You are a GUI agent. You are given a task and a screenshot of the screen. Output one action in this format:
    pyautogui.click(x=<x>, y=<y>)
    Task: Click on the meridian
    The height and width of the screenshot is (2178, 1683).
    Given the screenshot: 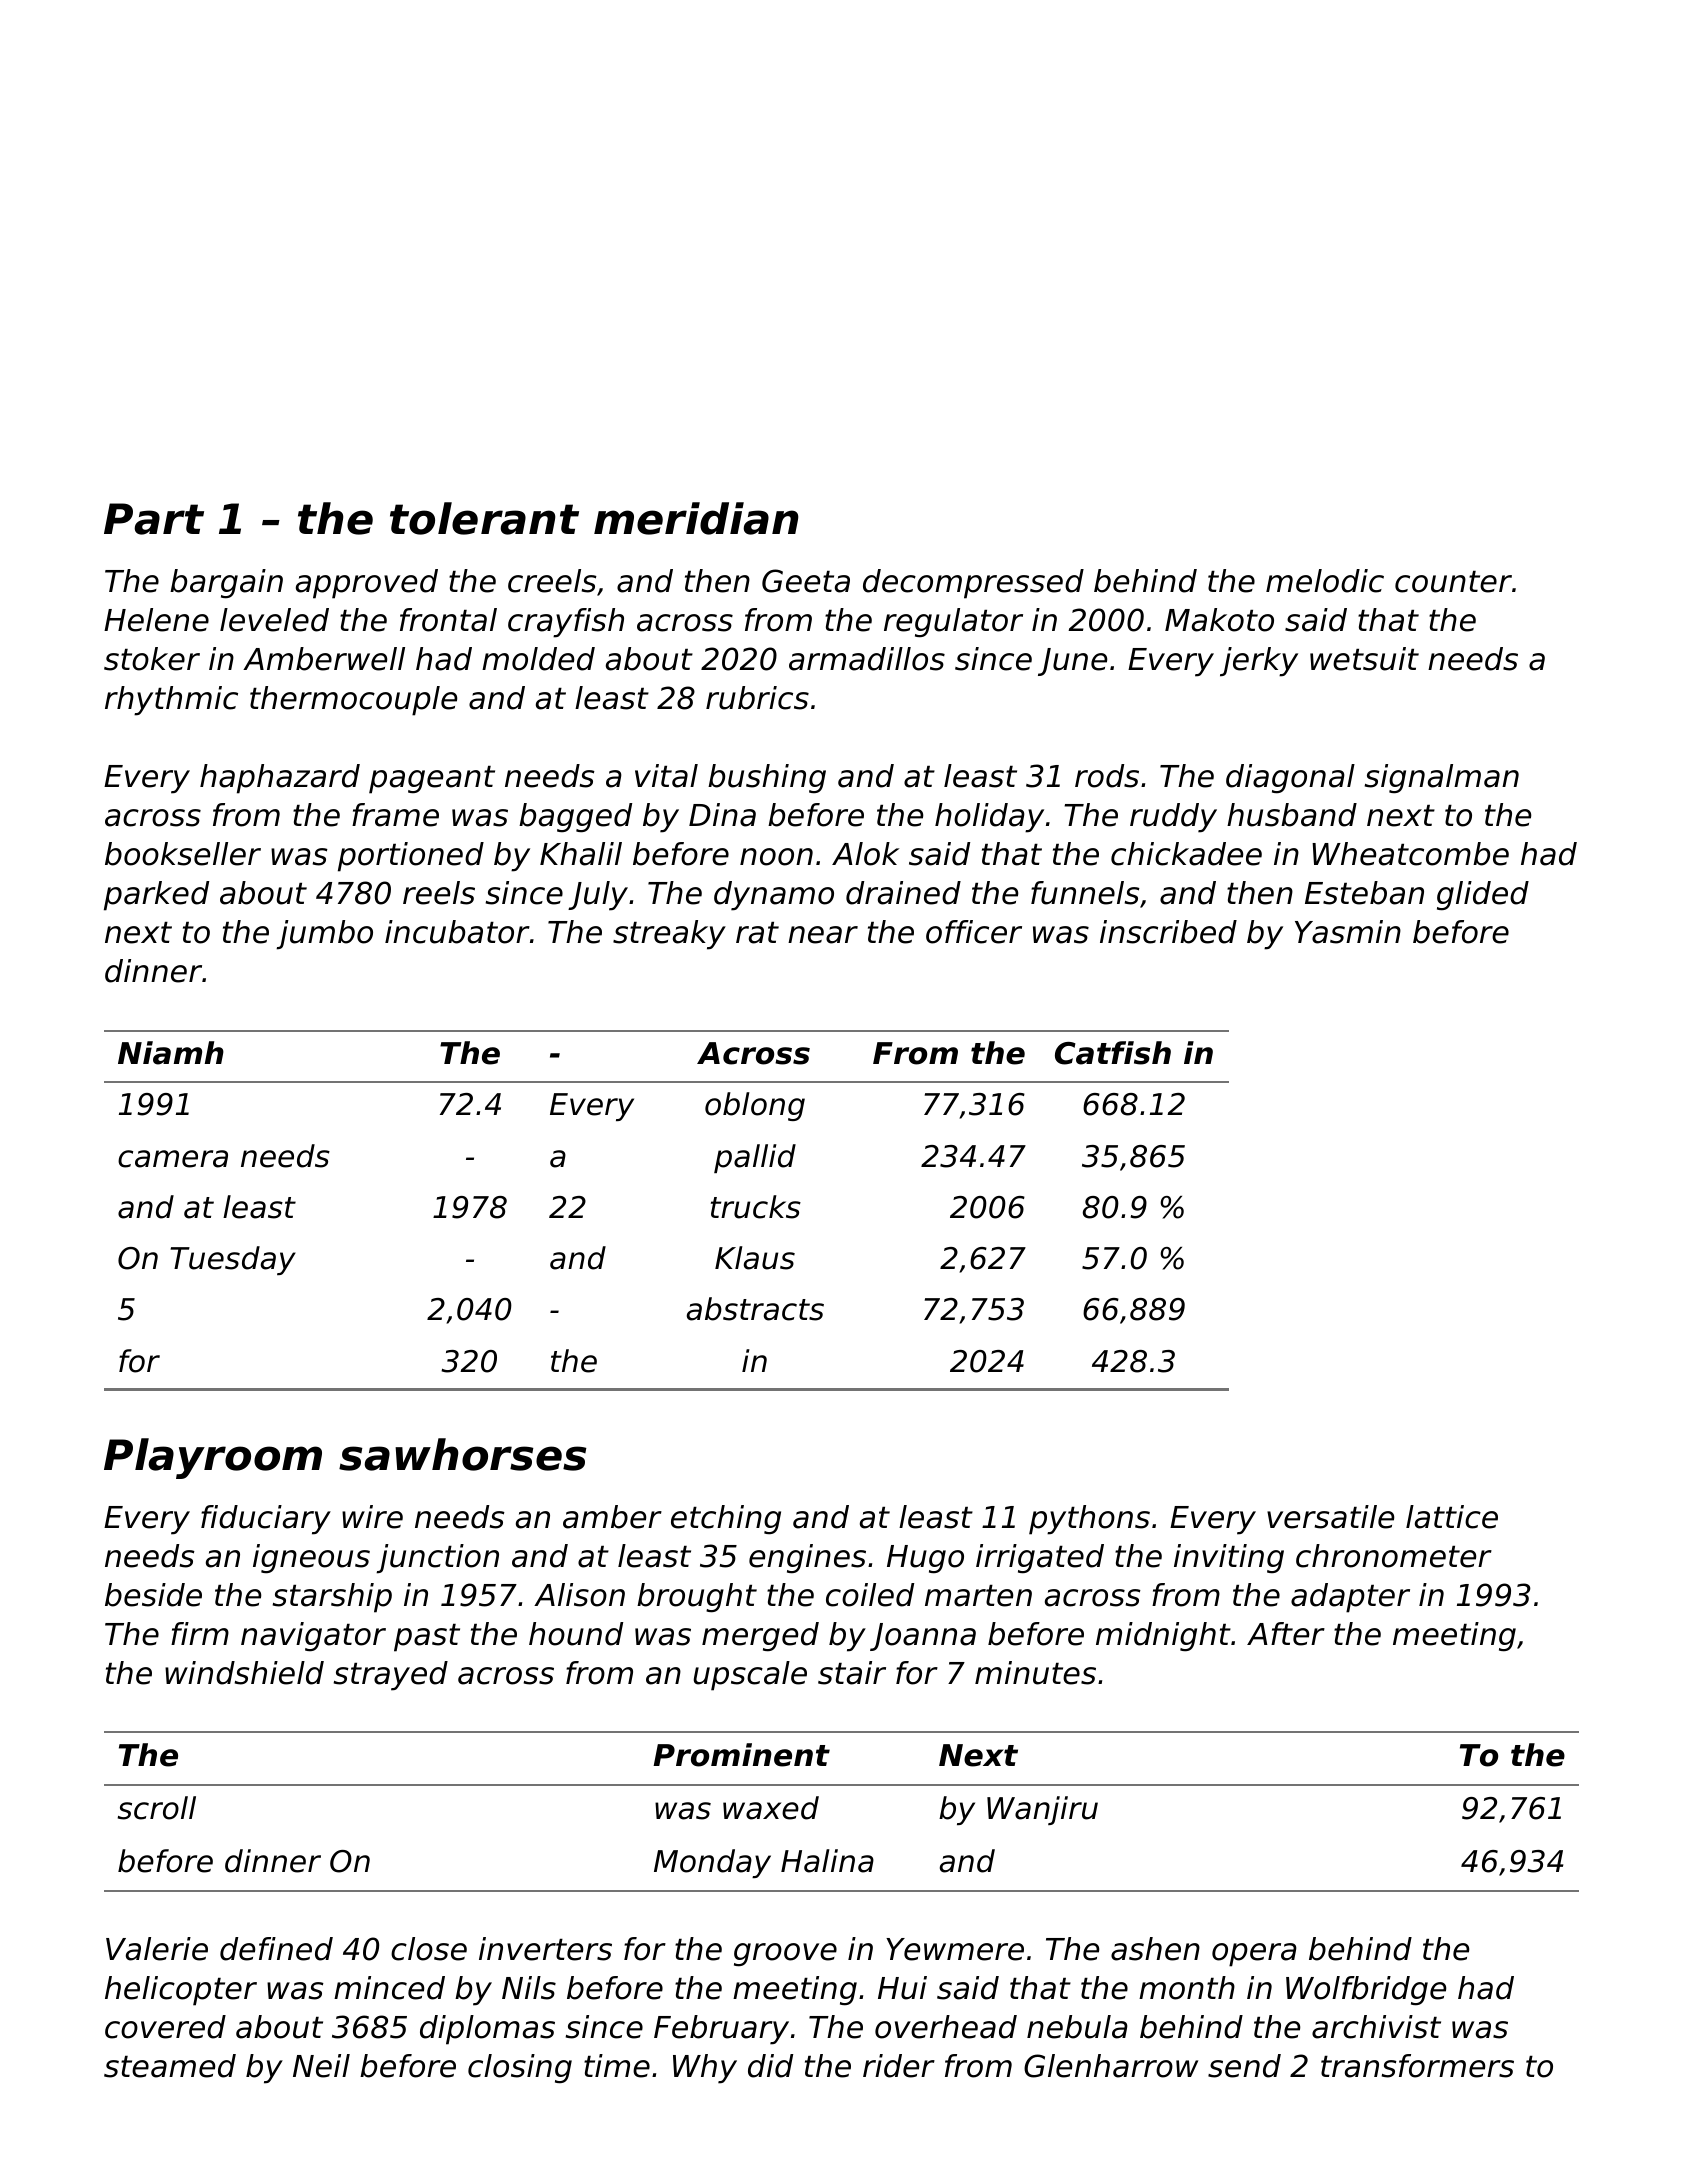 What is the action you would take?
    pyautogui.click(x=696, y=518)
